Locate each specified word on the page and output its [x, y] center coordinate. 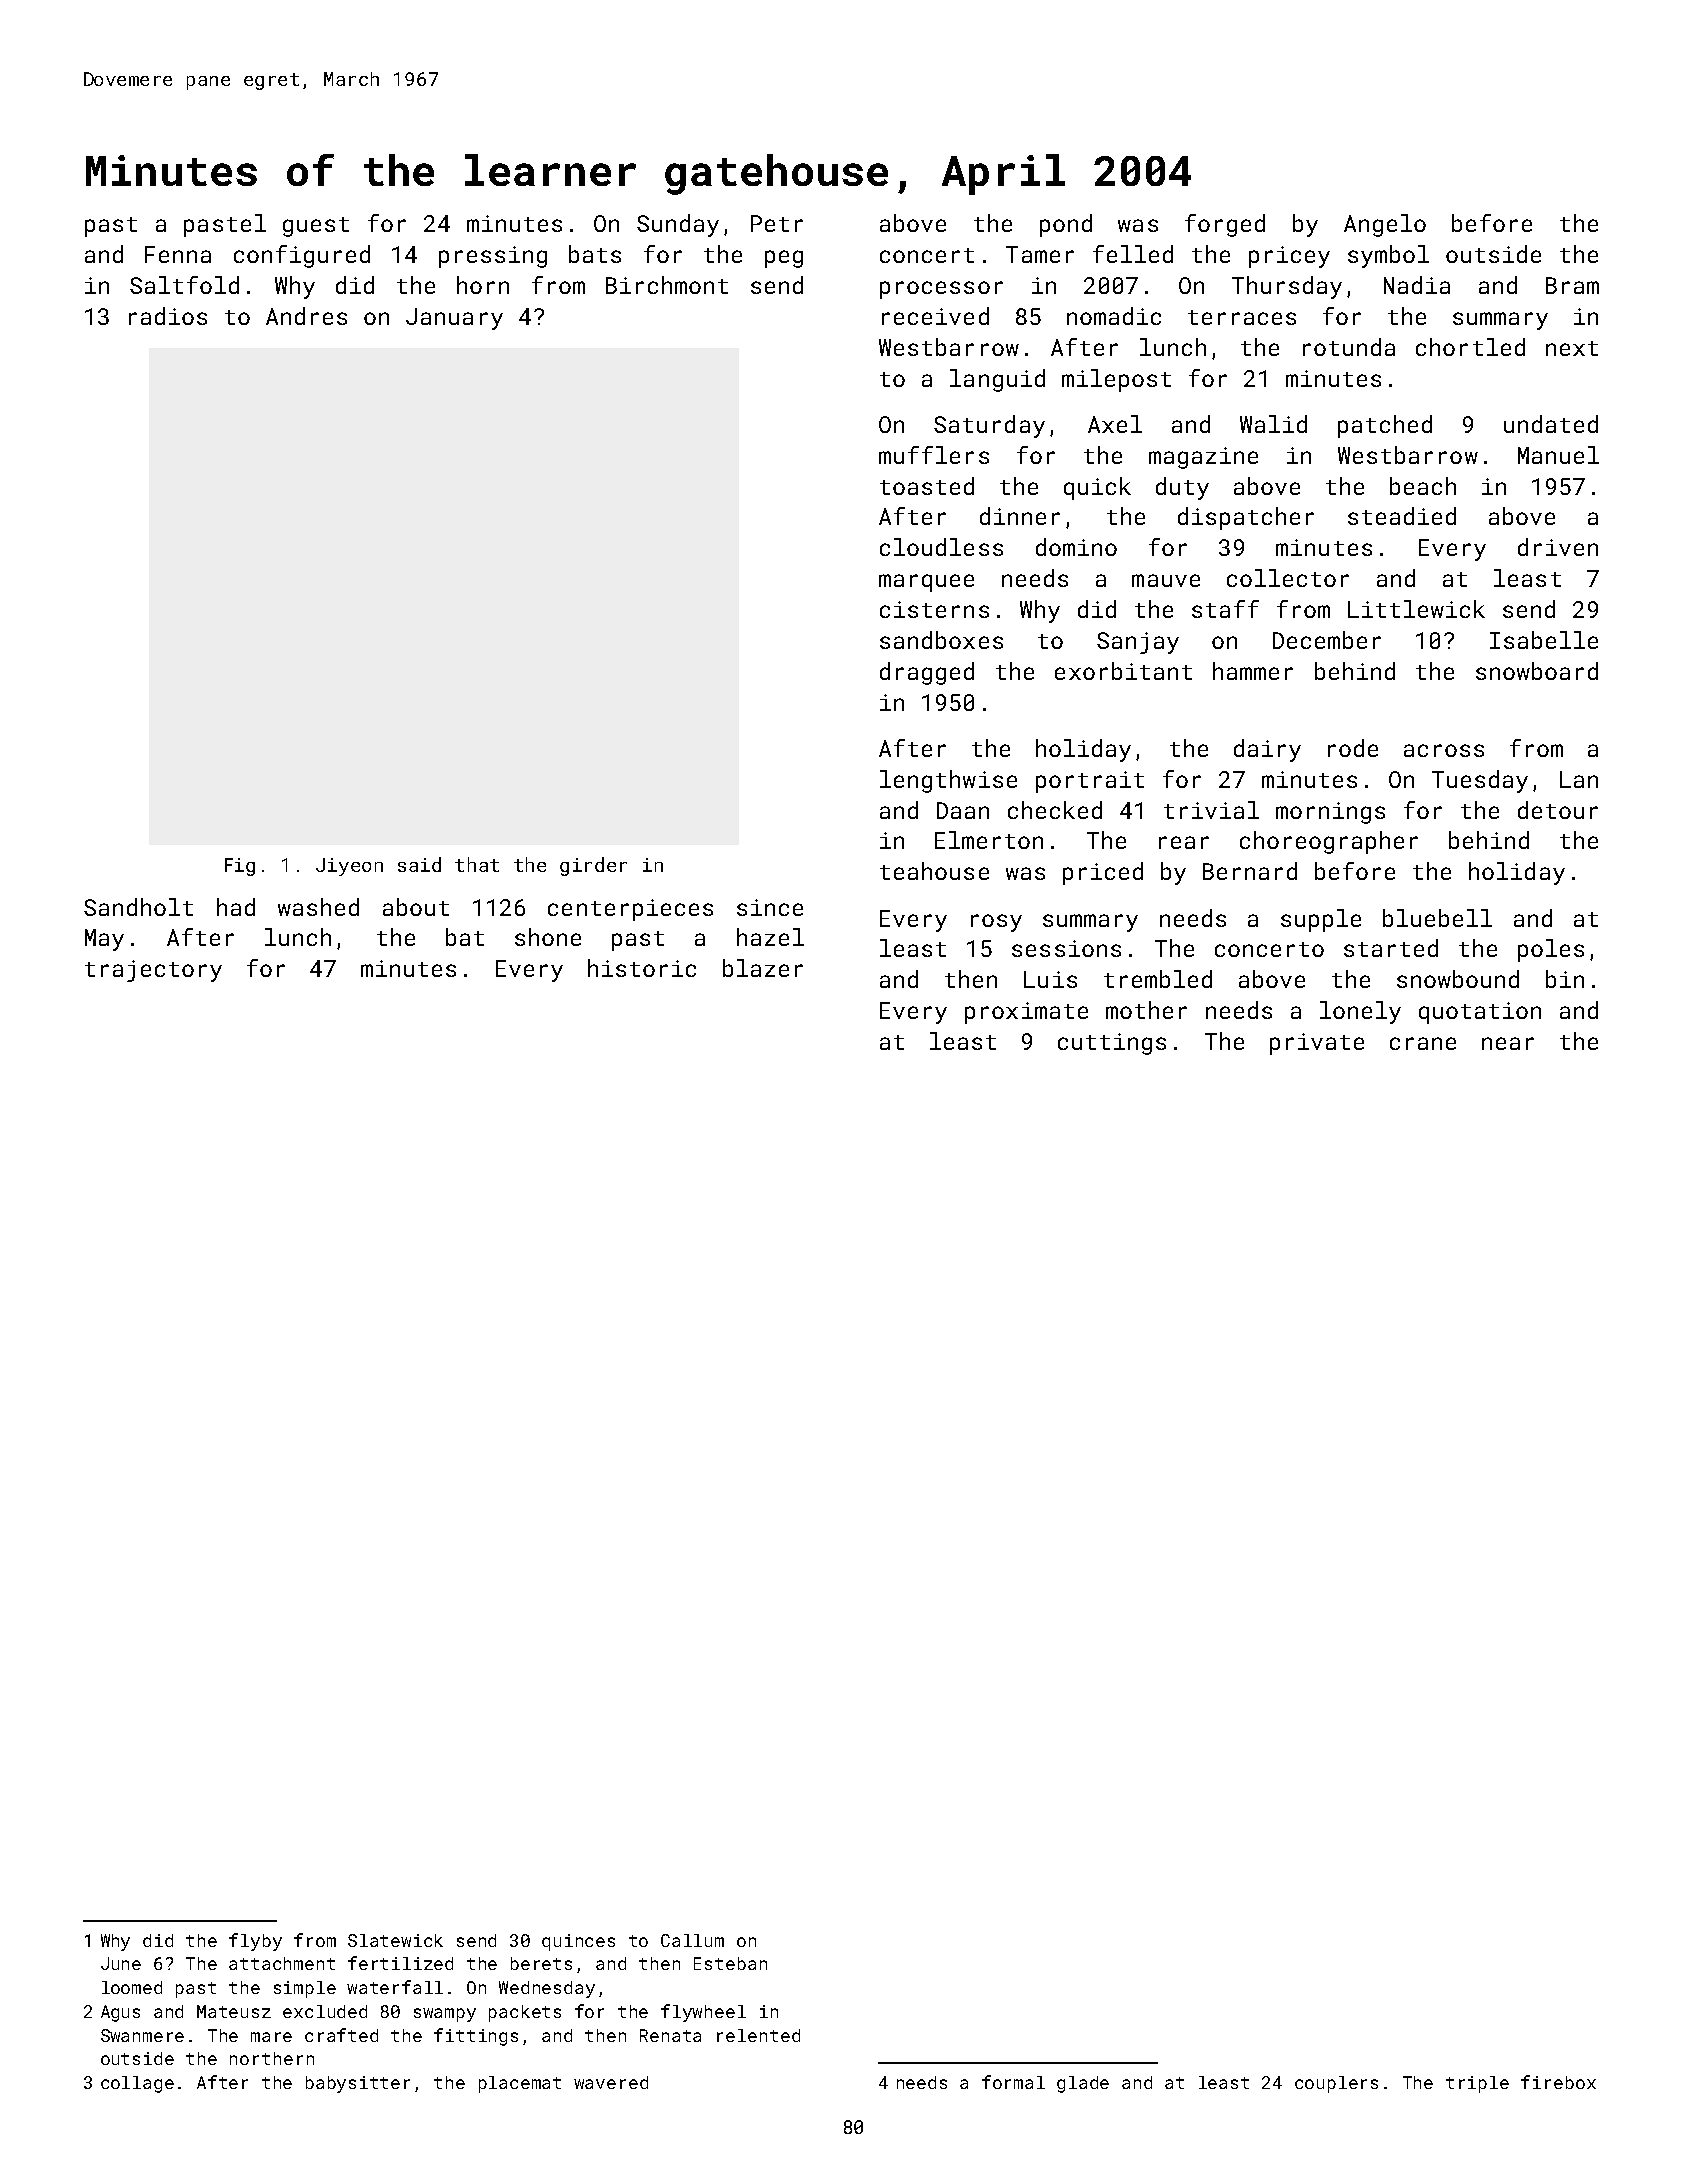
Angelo [1385, 225]
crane [1423, 1043]
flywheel [703, 2013]
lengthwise [948, 781]
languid [997, 380]
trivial [1211, 810]
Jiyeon [349, 867]
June [121, 1963]
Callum [692, 1940]
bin [1565, 979]
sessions [1066, 948]
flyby [255, 1942]
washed [318, 907]
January [454, 319]
